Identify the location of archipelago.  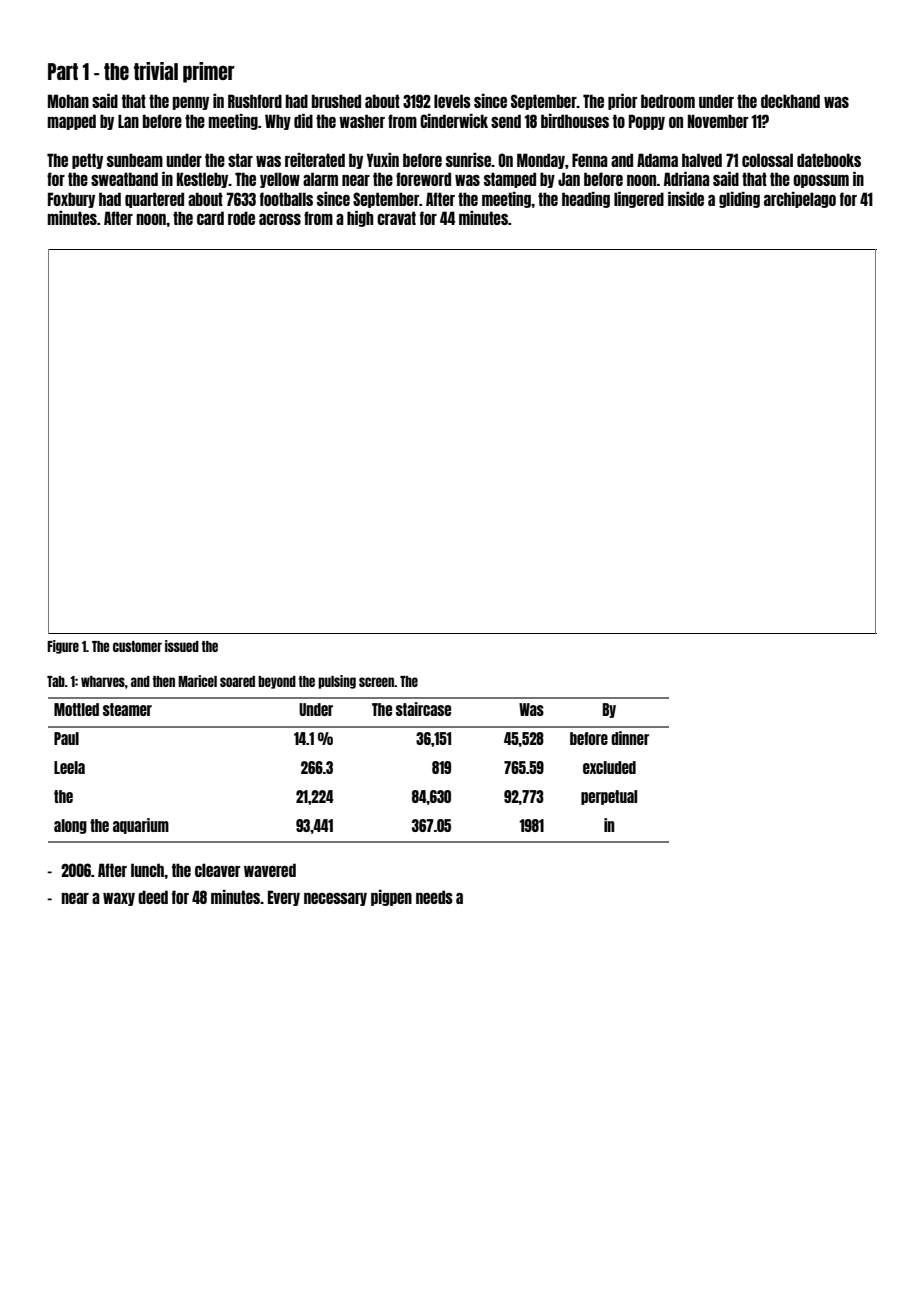
(800, 200).
